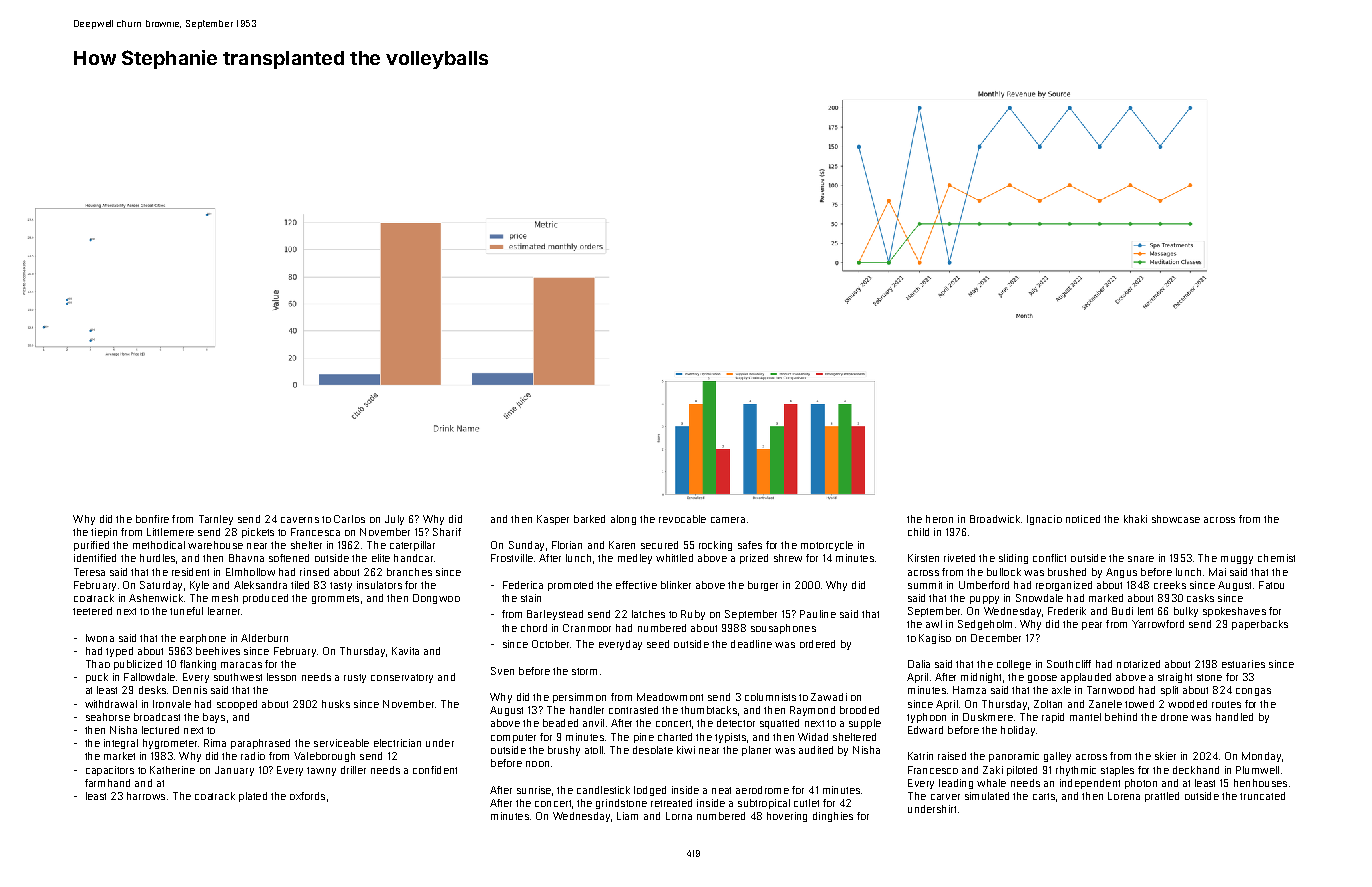 This image has width=1372, height=887. I want to click on paraphrased, so click(260, 744).
